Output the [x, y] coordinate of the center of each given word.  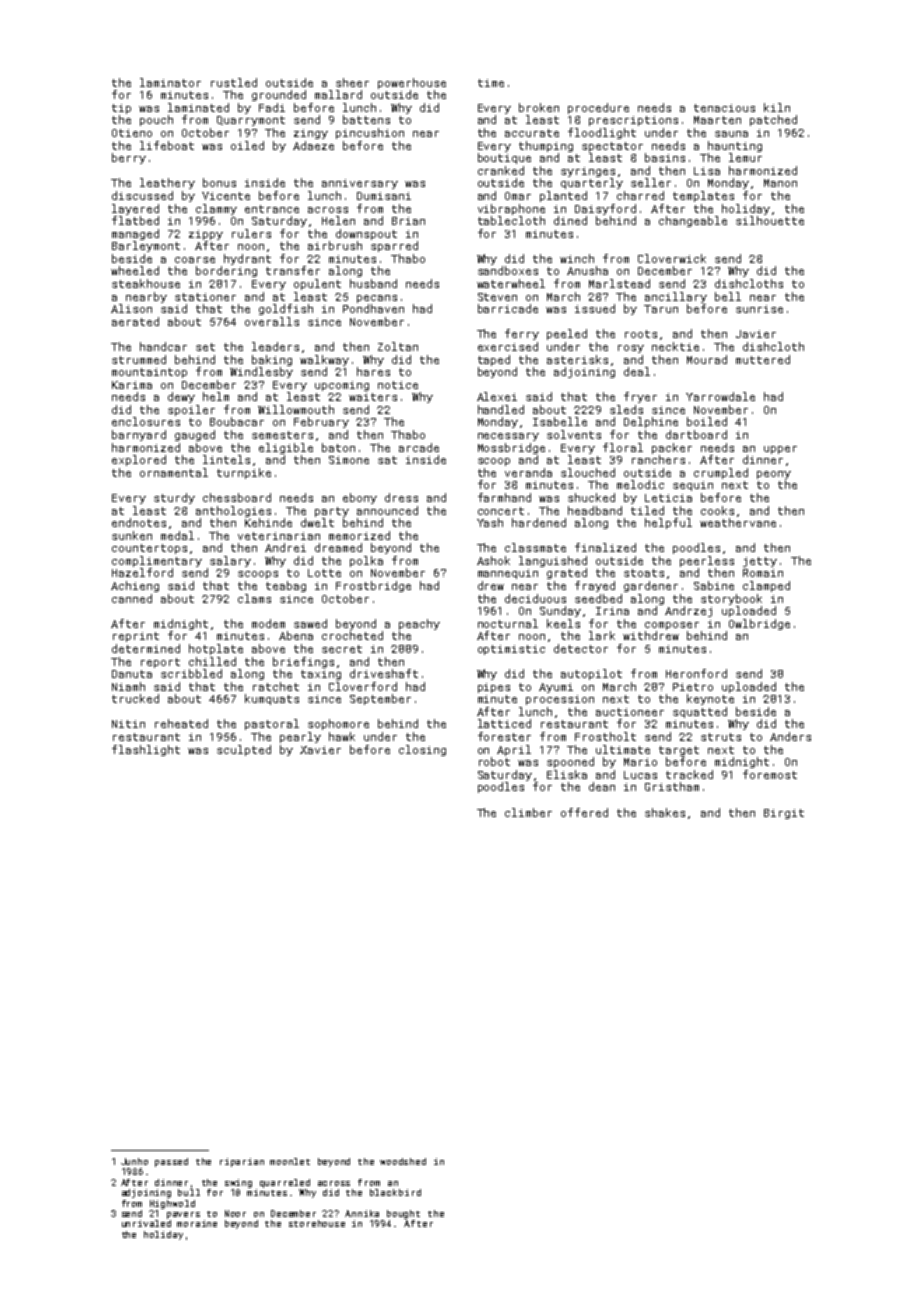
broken [539, 107]
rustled [234, 82]
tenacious [724, 108]
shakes [665, 812]
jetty [760, 562]
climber [528, 812]
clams [254, 598]
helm [216, 396]
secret [342, 649]
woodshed [403, 1161]
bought [403, 1214]
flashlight [146, 750]
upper [780, 450]
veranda [528, 472]
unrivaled [146, 1223]
